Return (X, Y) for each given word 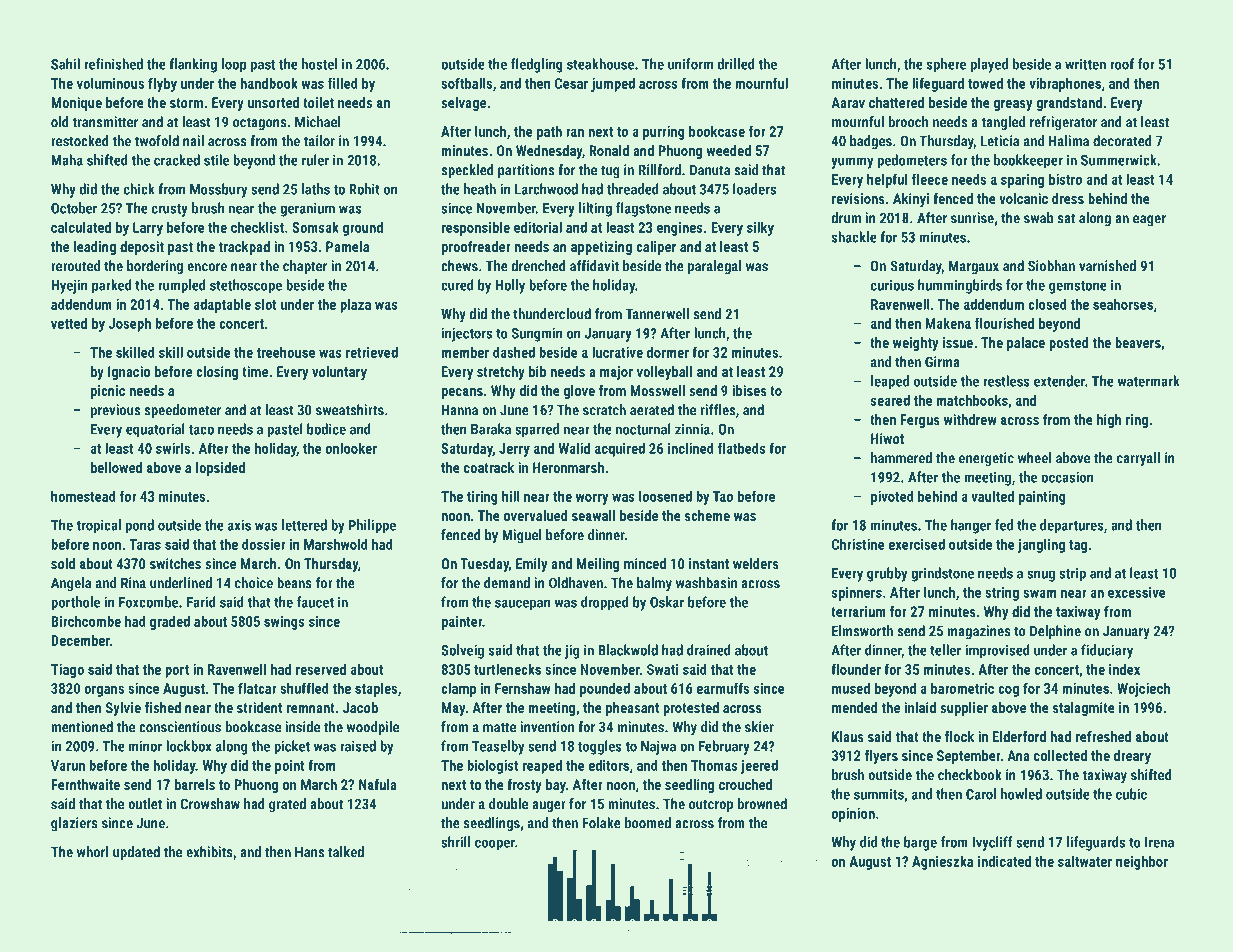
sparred (537, 430)
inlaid (920, 707)
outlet (145, 804)
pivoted (892, 497)
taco (201, 430)
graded (170, 622)
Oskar (667, 602)
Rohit (364, 189)
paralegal (714, 267)
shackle (854, 237)
